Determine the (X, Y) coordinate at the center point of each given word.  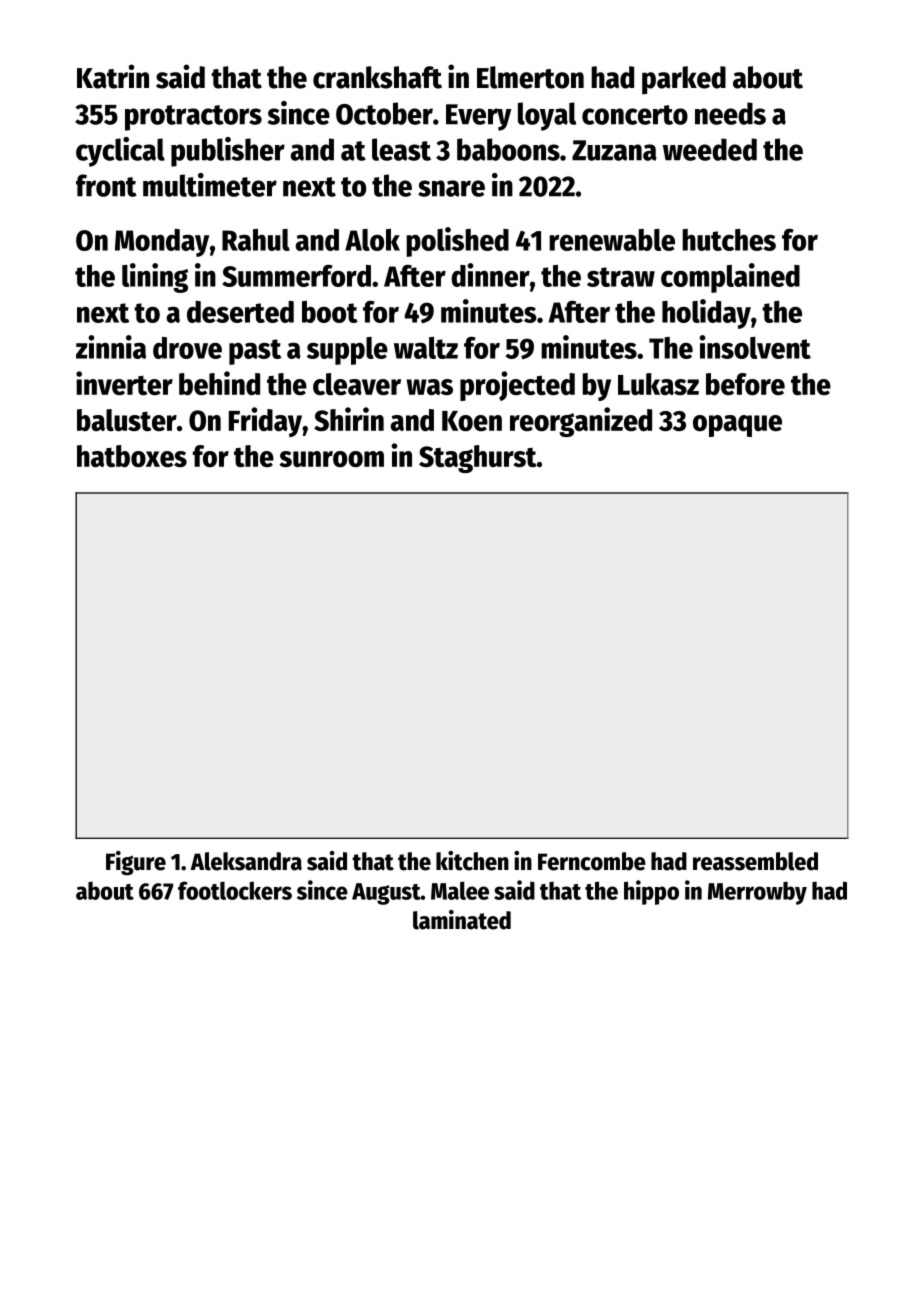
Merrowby (757, 893)
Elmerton (530, 77)
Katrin (113, 76)
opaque (737, 426)
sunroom (332, 459)
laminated (462, 920)
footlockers (235, 890)
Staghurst (478, 459)
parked (684, 80)
